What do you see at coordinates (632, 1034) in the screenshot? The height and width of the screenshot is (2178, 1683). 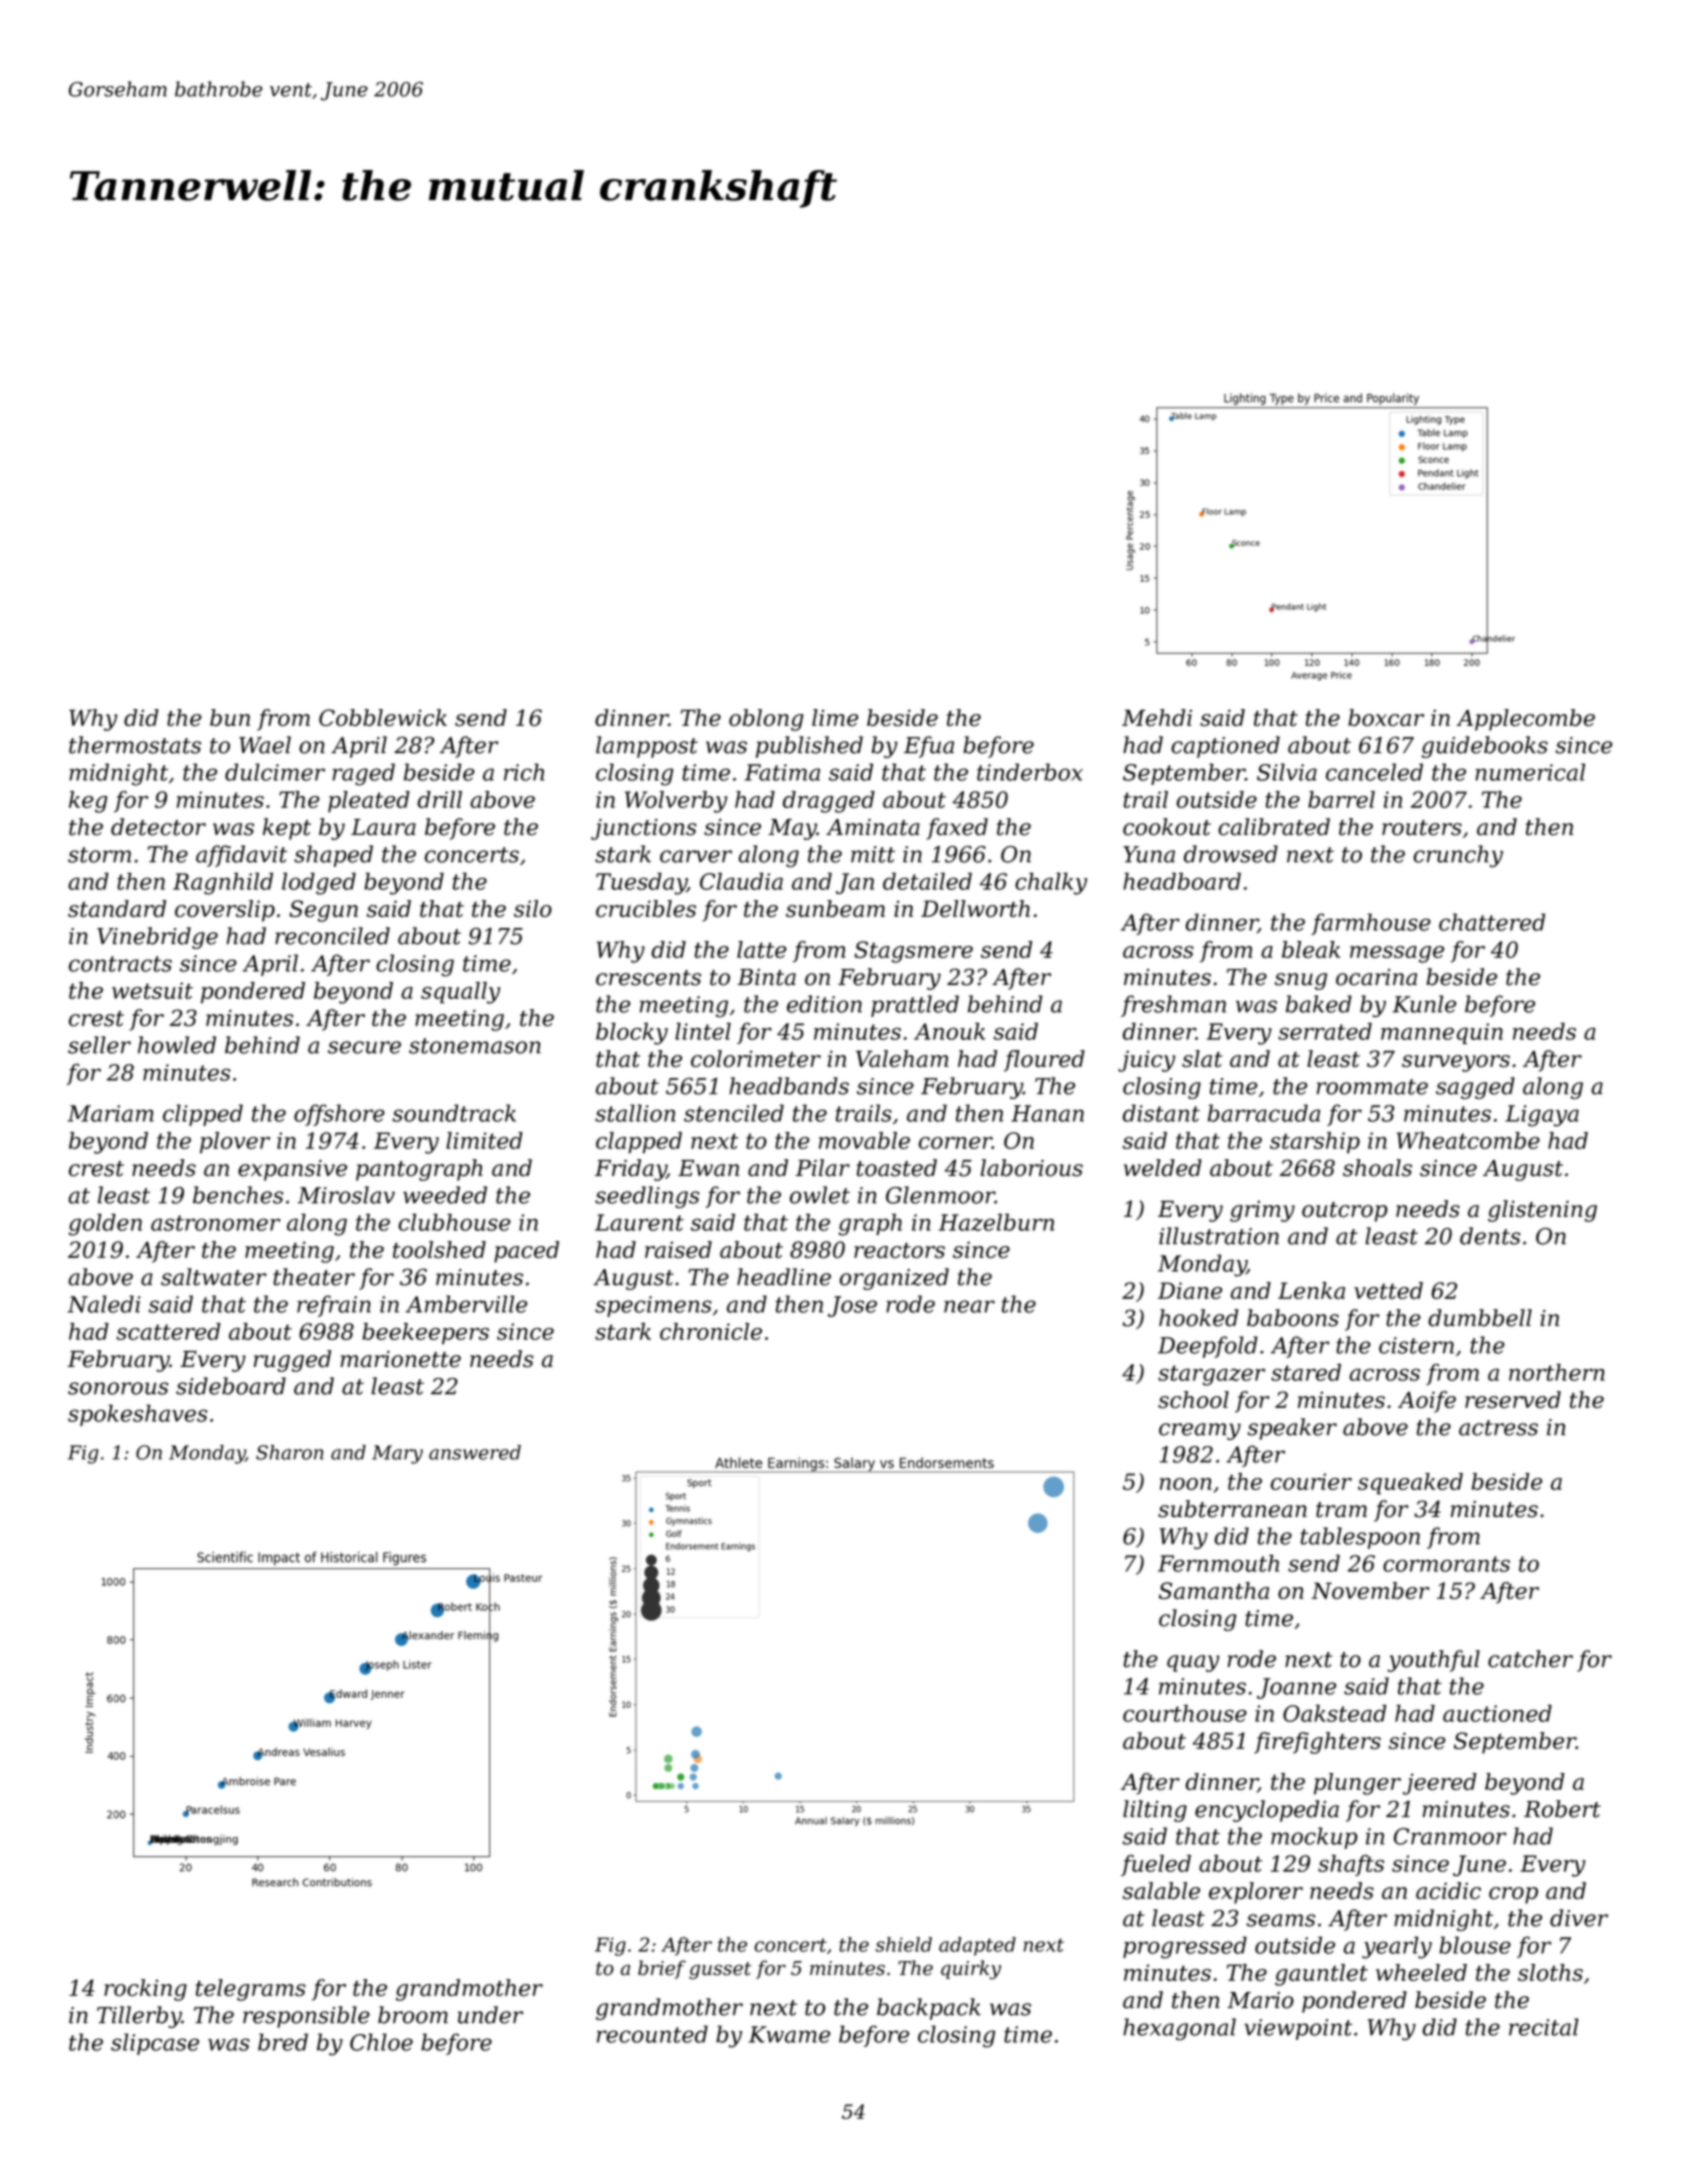 I see `blocky` at bounding box center [632, 1034].
